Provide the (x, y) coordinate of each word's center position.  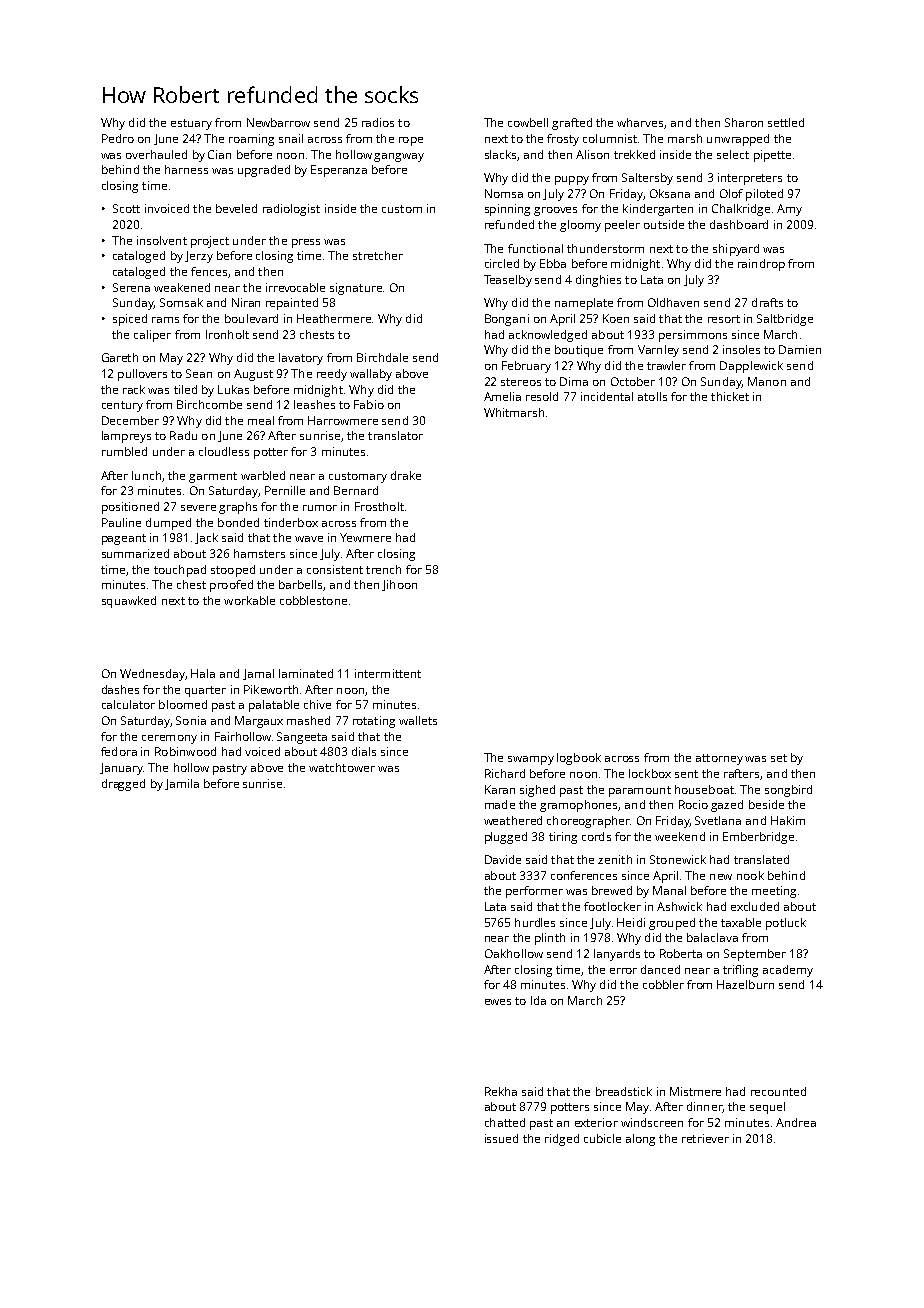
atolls (652, 396)
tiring (563, 838)
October (633, 381)
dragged (123, 785)
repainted (292, 304)
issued (501, 1138)
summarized (135, 553)
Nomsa (504, 193)
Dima (574, 381)
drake (406, 475)
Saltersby (647, 179)
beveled (236, 208)
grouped (672, 924)
